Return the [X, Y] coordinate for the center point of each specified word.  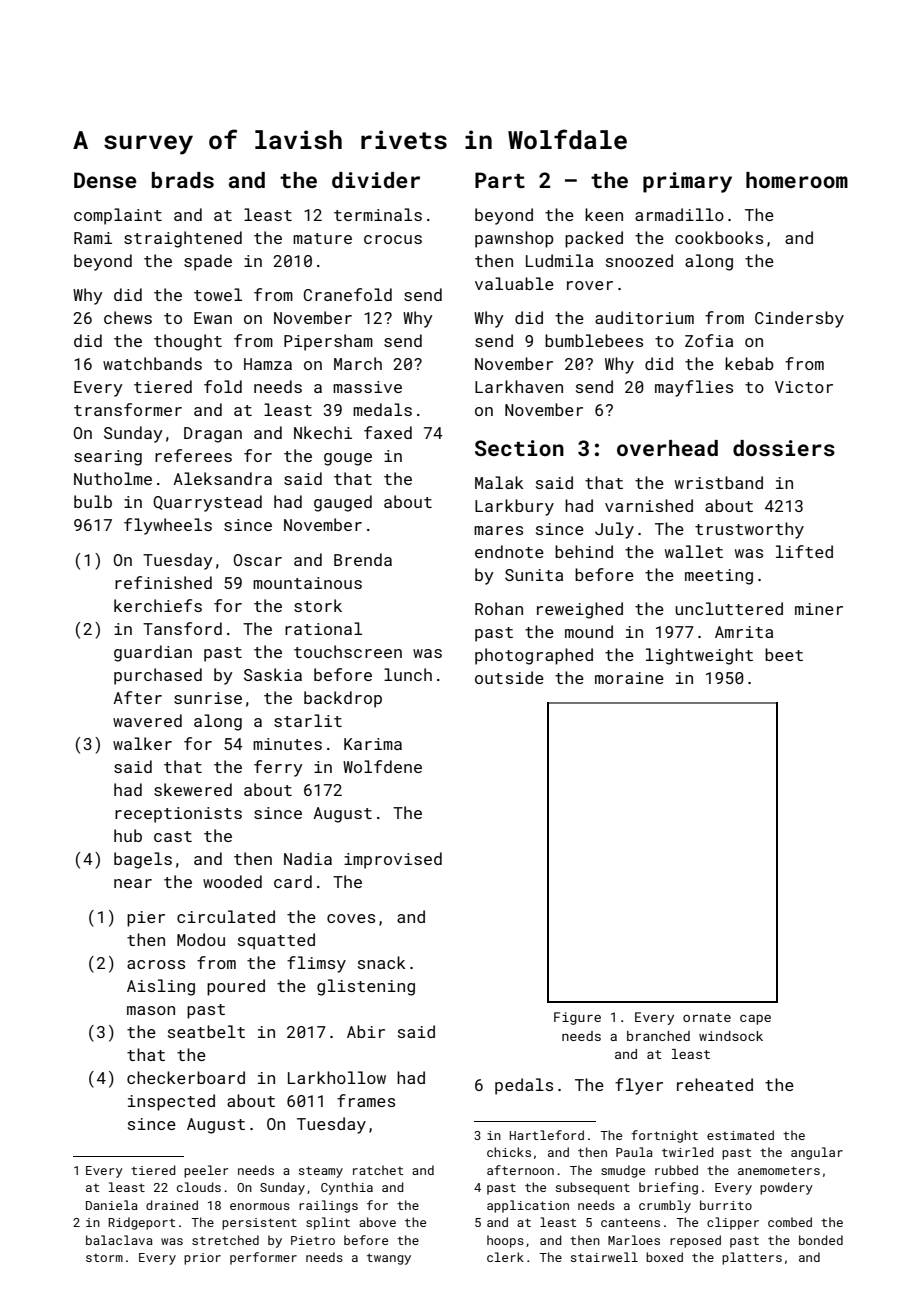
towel [218, 294]
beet [784, 654]
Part [500, 180]
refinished [163, 582]
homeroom [797, 180]
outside [509, 677]
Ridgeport [141, 1223]
